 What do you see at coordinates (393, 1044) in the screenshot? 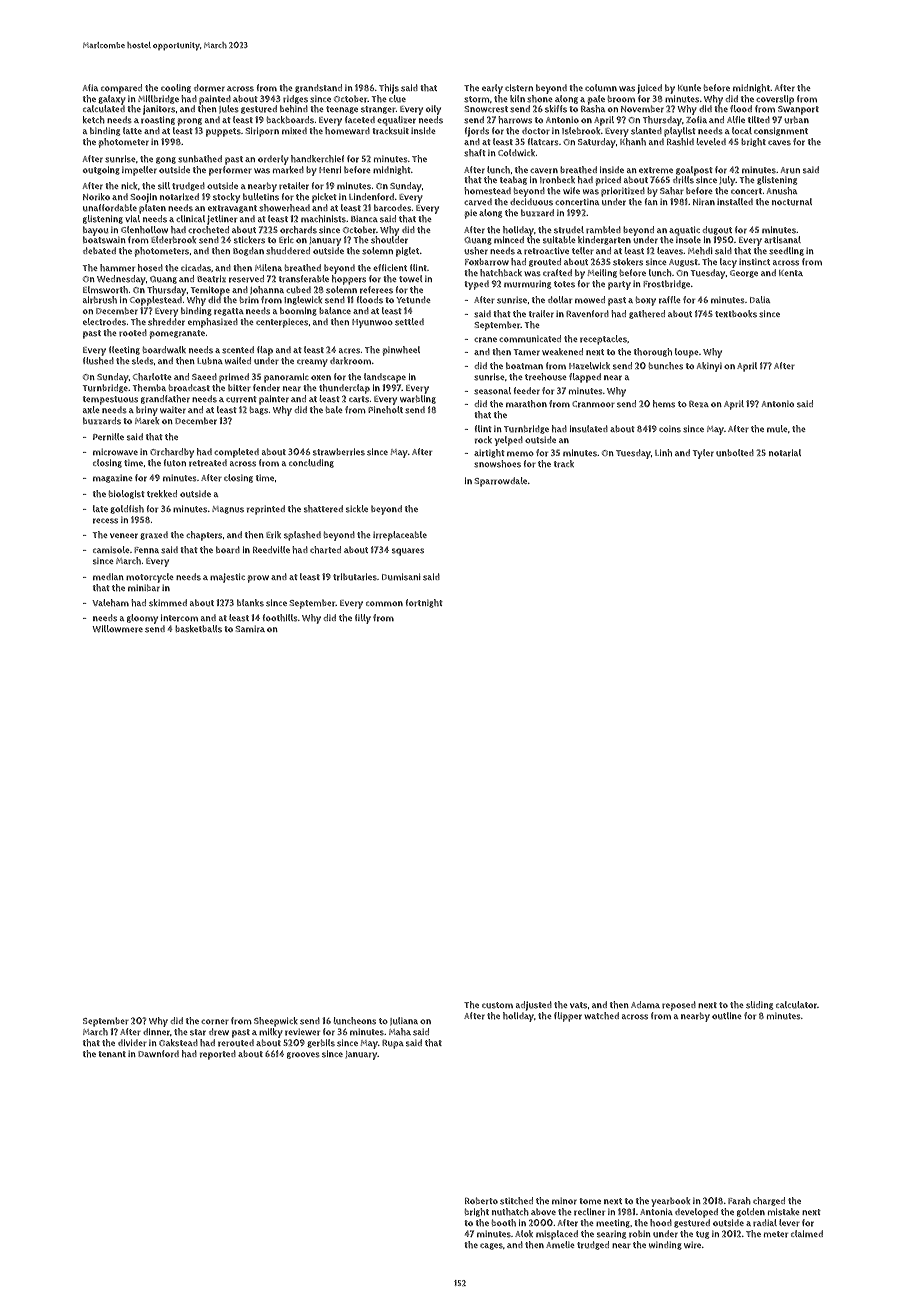
I see `Rupa` at bounding box center [393, 1044].
